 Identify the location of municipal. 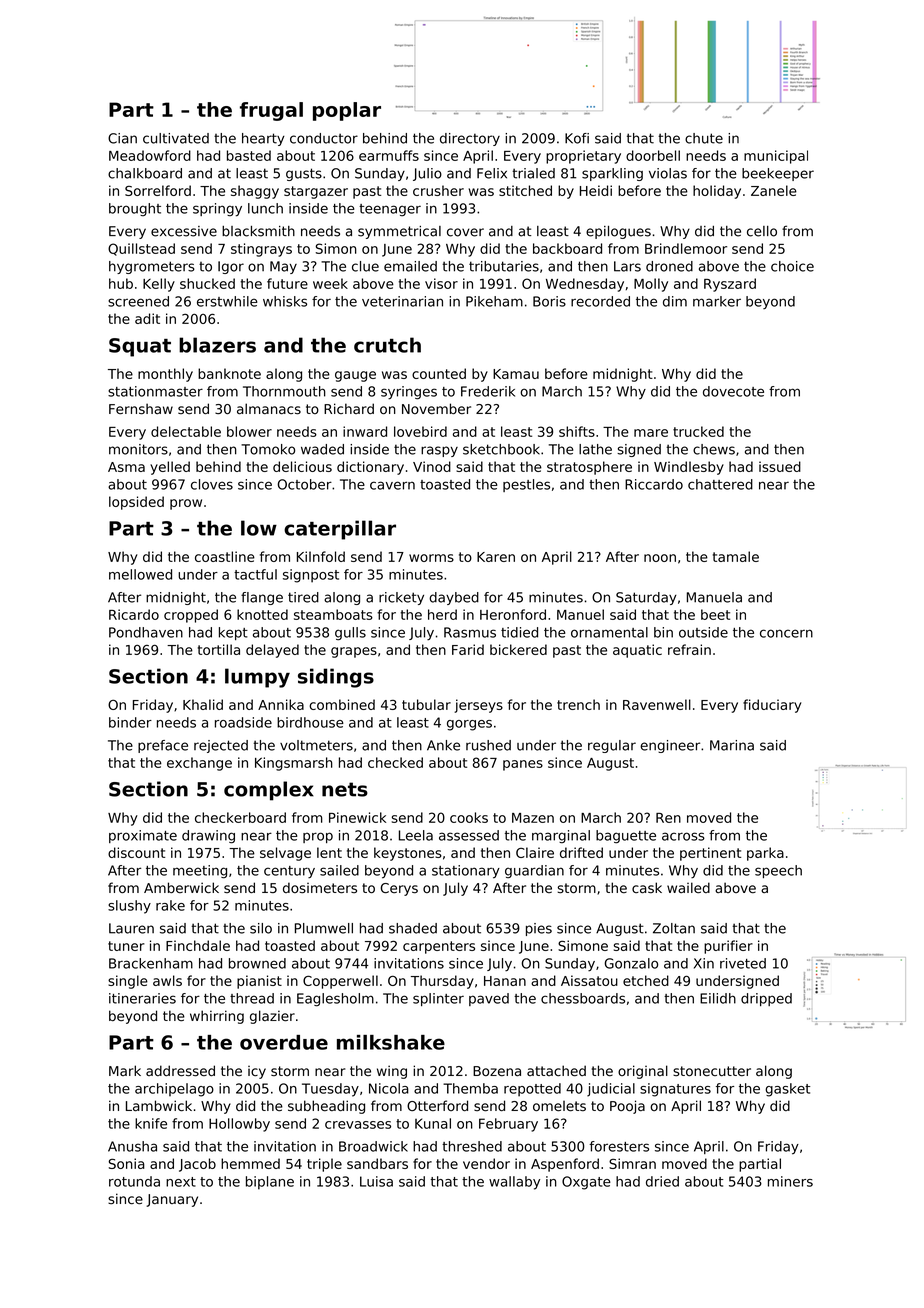
(776, 157).
